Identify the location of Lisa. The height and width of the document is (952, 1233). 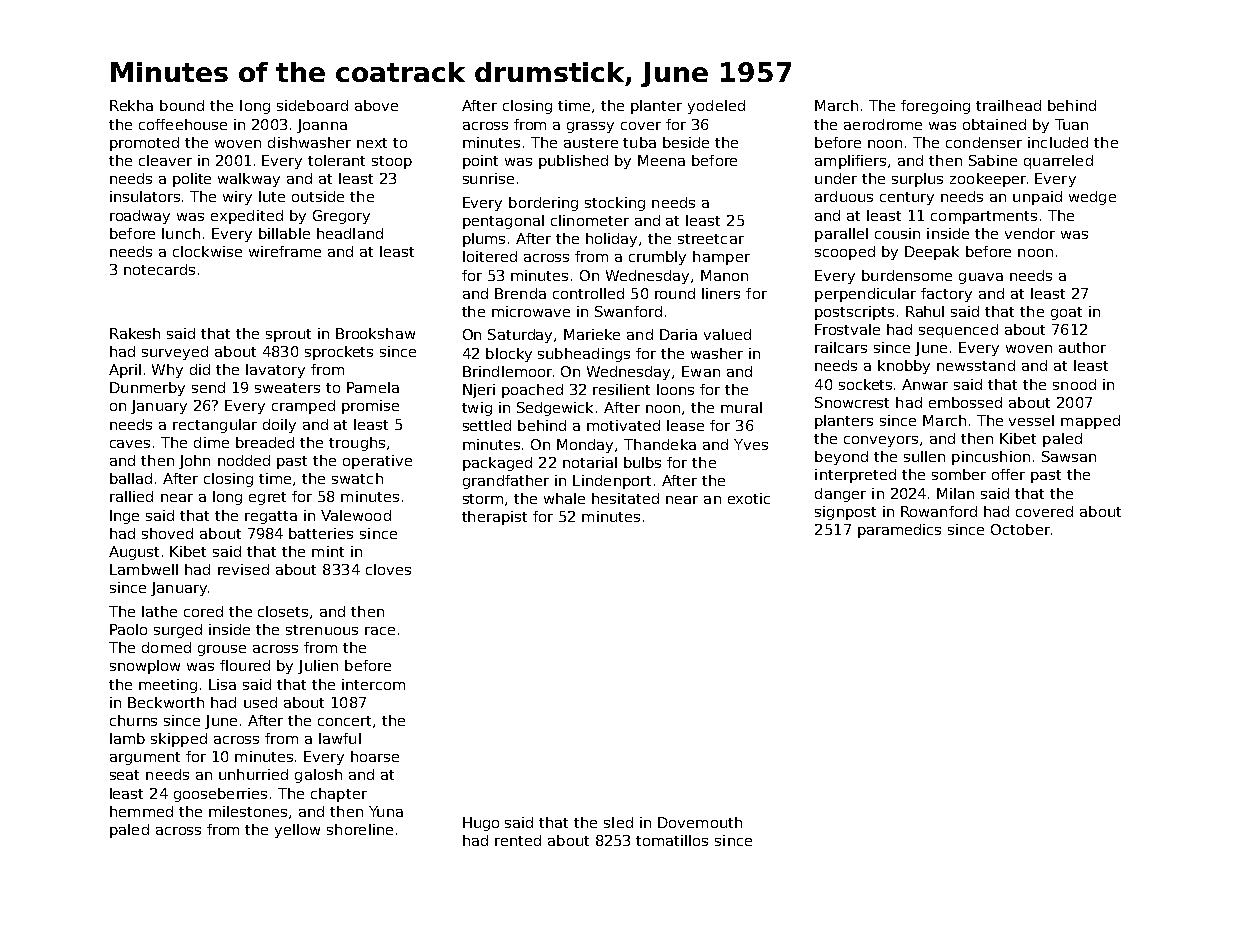
(222, 684).
